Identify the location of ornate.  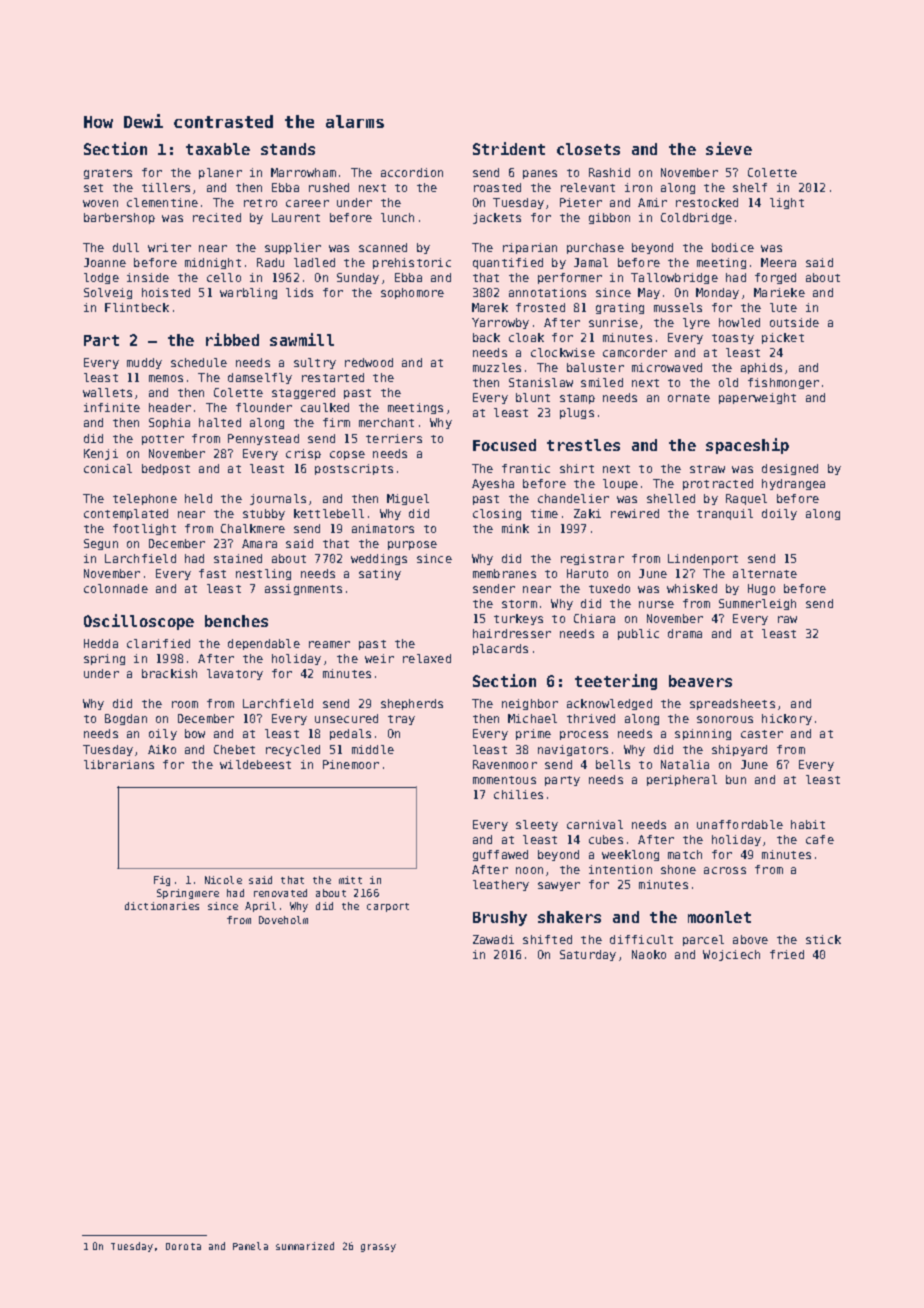
(689, 398).
